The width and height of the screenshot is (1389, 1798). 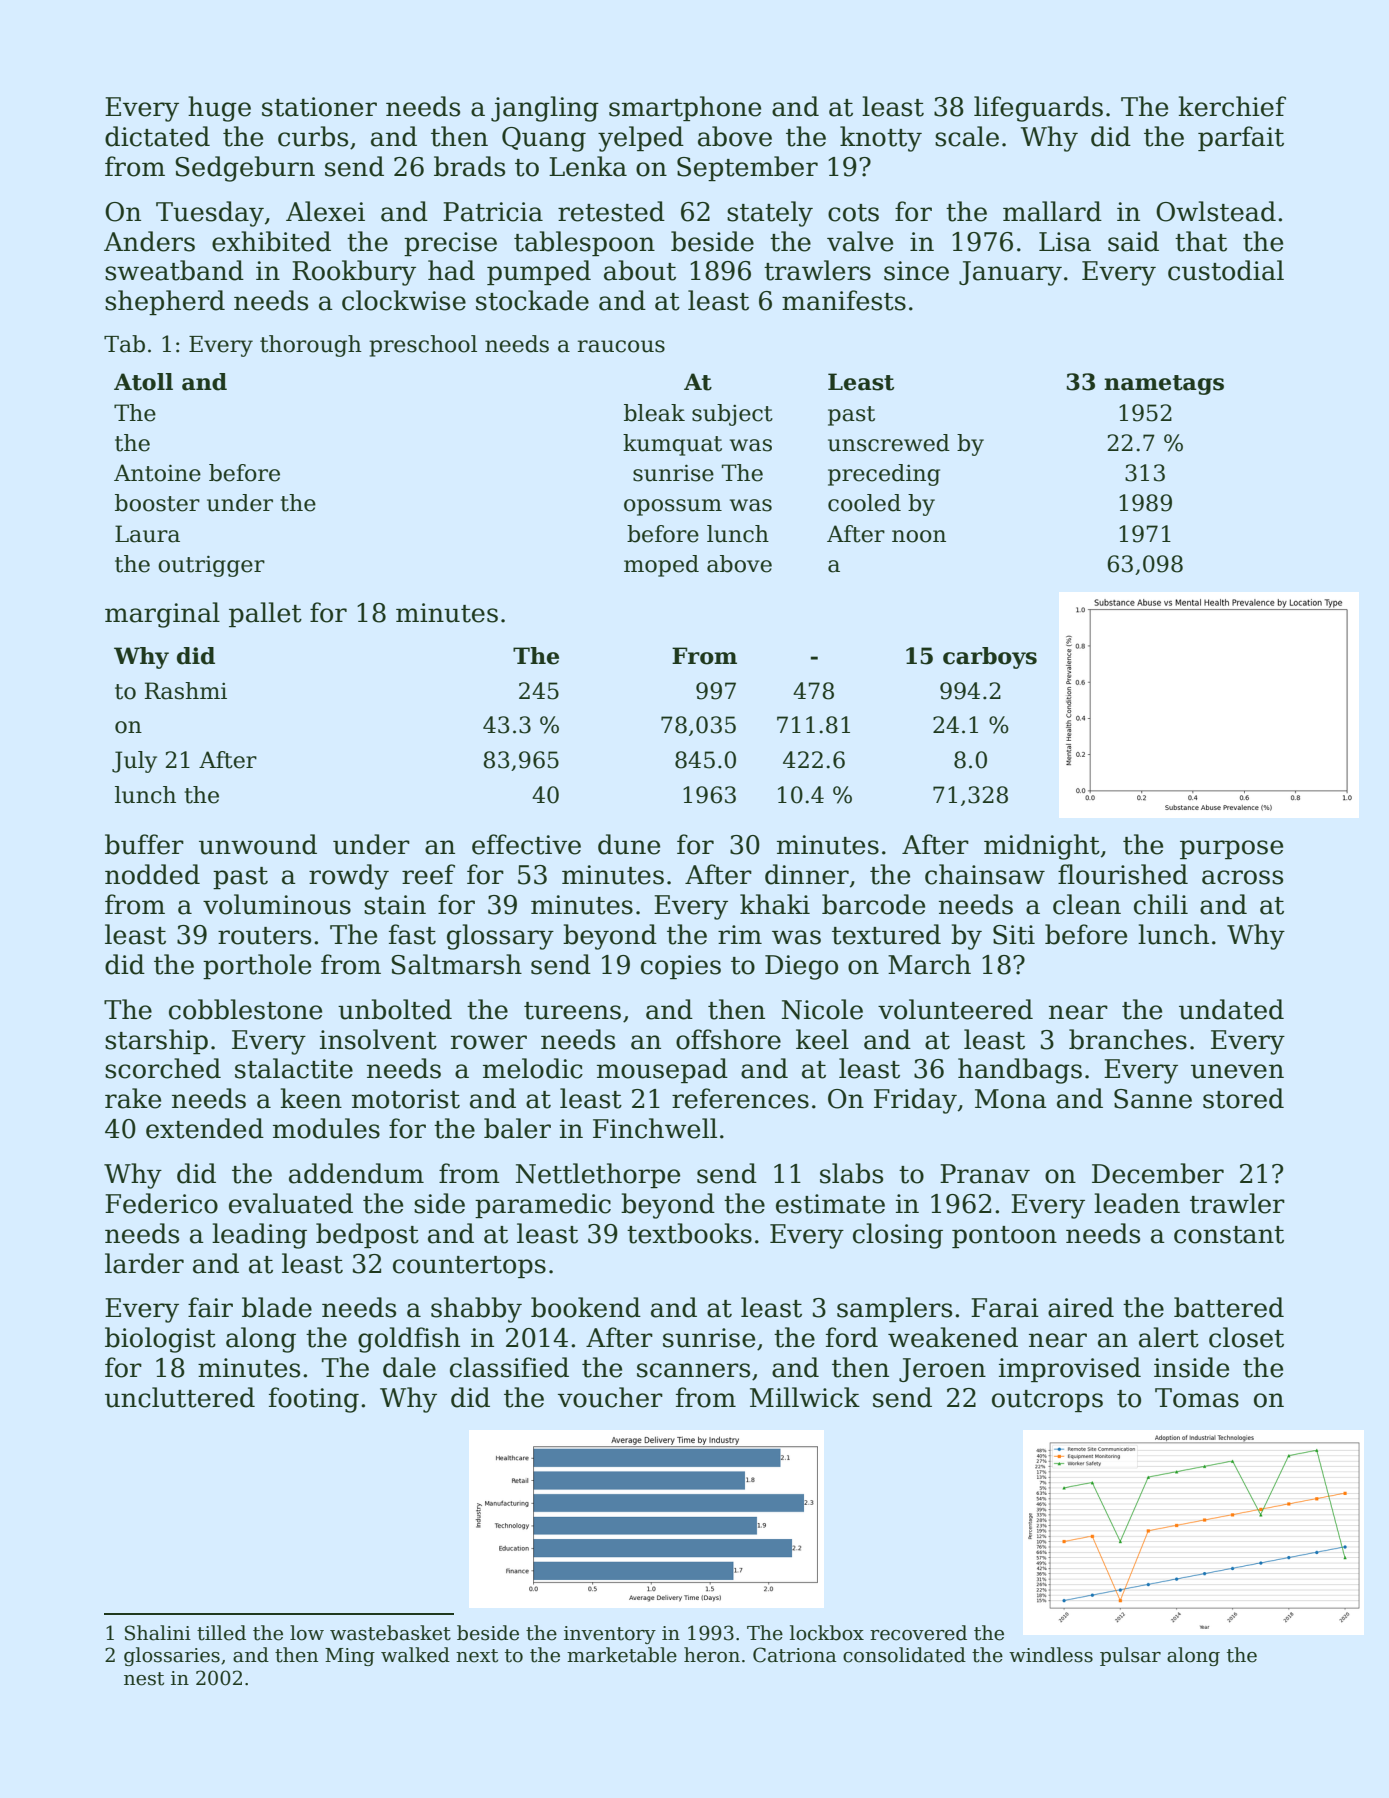 I want to click on midnight, so click(x=1042, y=847).
